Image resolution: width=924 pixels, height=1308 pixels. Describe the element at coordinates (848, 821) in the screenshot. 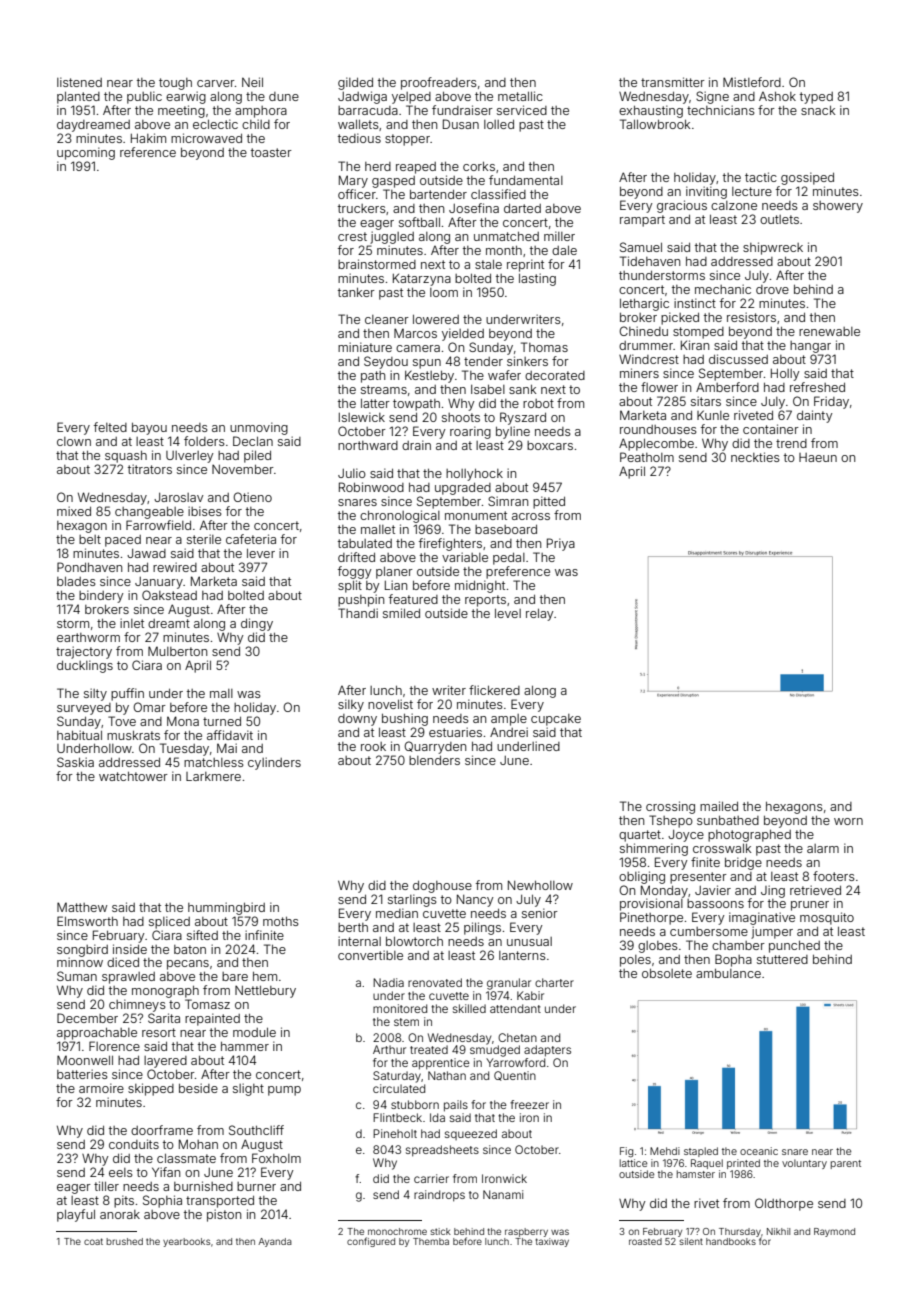

I see `worn` at that location.
